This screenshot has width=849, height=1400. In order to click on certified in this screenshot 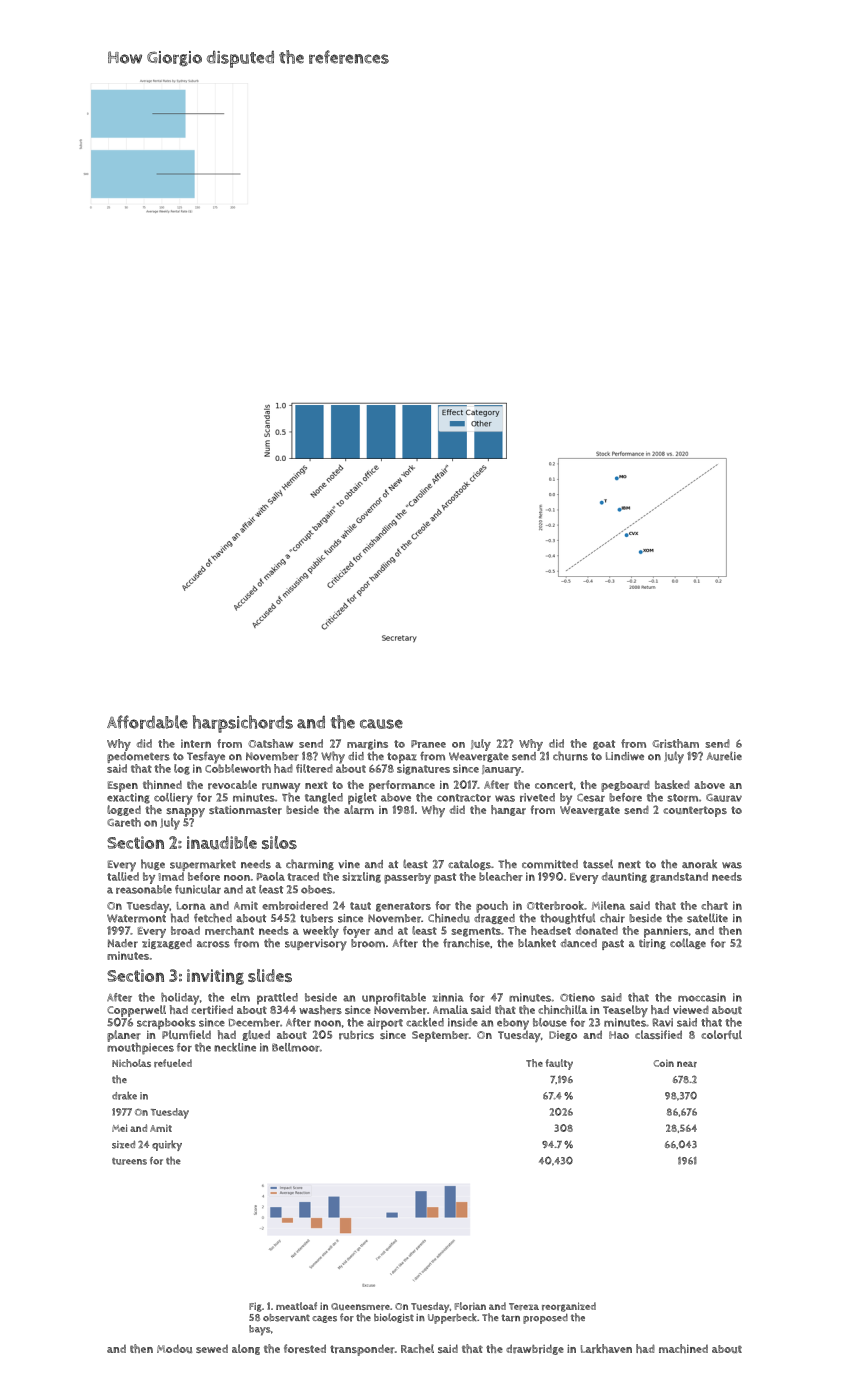, I will do `click(212, 1010)`.
